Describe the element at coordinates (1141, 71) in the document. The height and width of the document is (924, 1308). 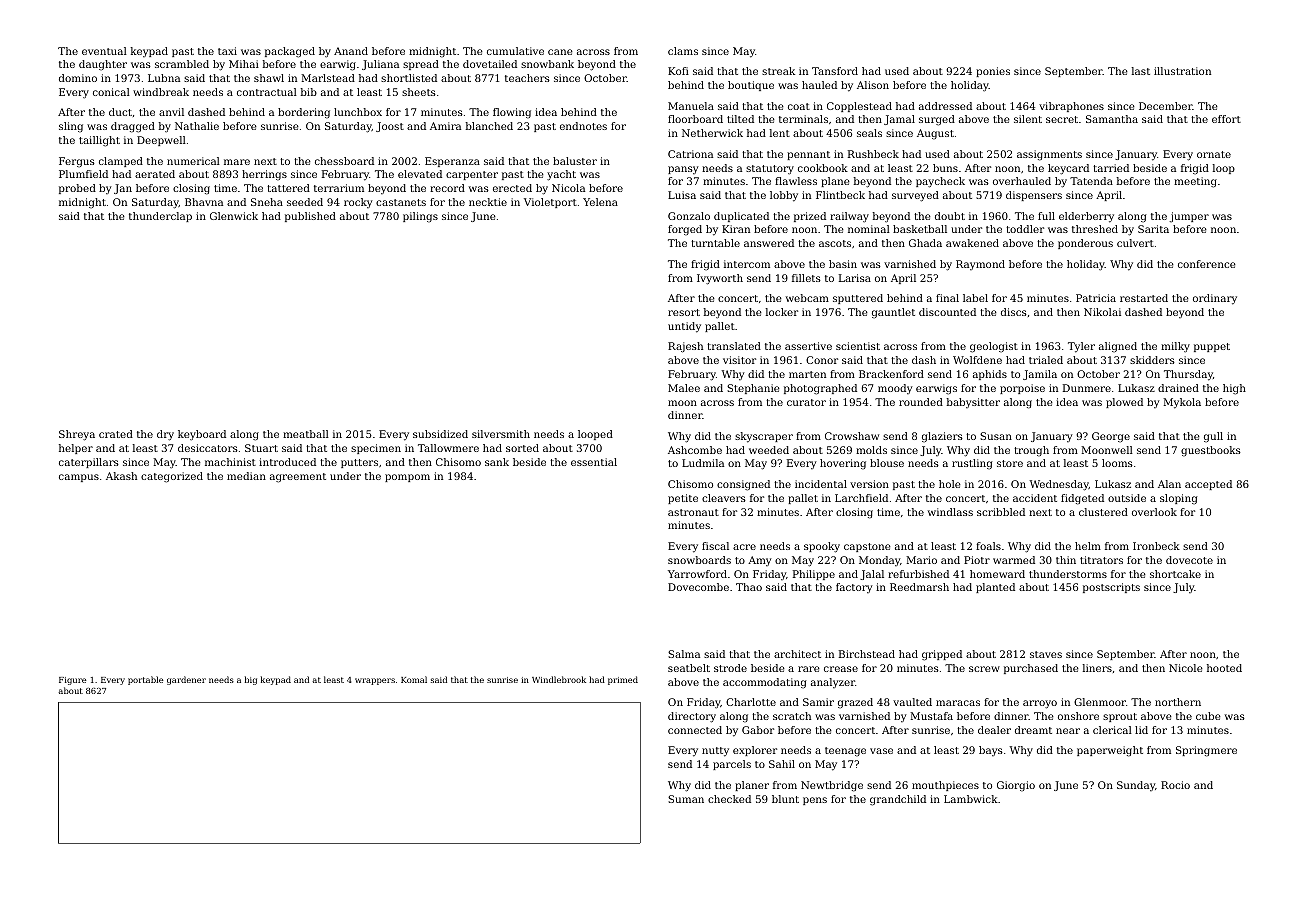
I see `last` at that location.
